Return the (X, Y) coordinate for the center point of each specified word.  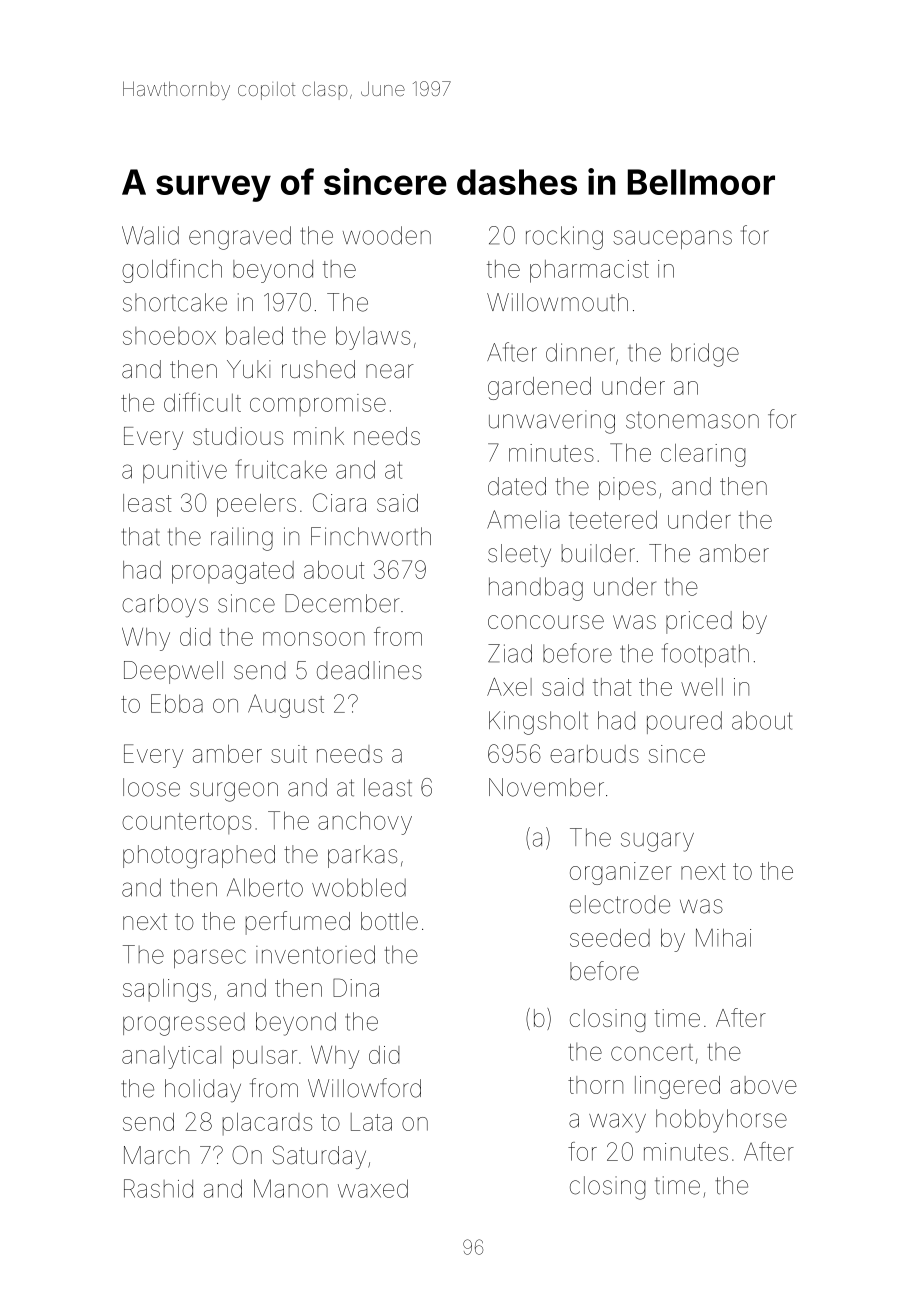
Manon (291, 1188)
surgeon (234, 792)
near (390, 371)
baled (254, 335)
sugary (657, 842)
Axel (509, 687)
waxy (617, 1123)
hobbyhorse (721, 1121)
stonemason (692, 420)
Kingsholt (538, 723)
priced (699, 622)
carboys (165, 605)
